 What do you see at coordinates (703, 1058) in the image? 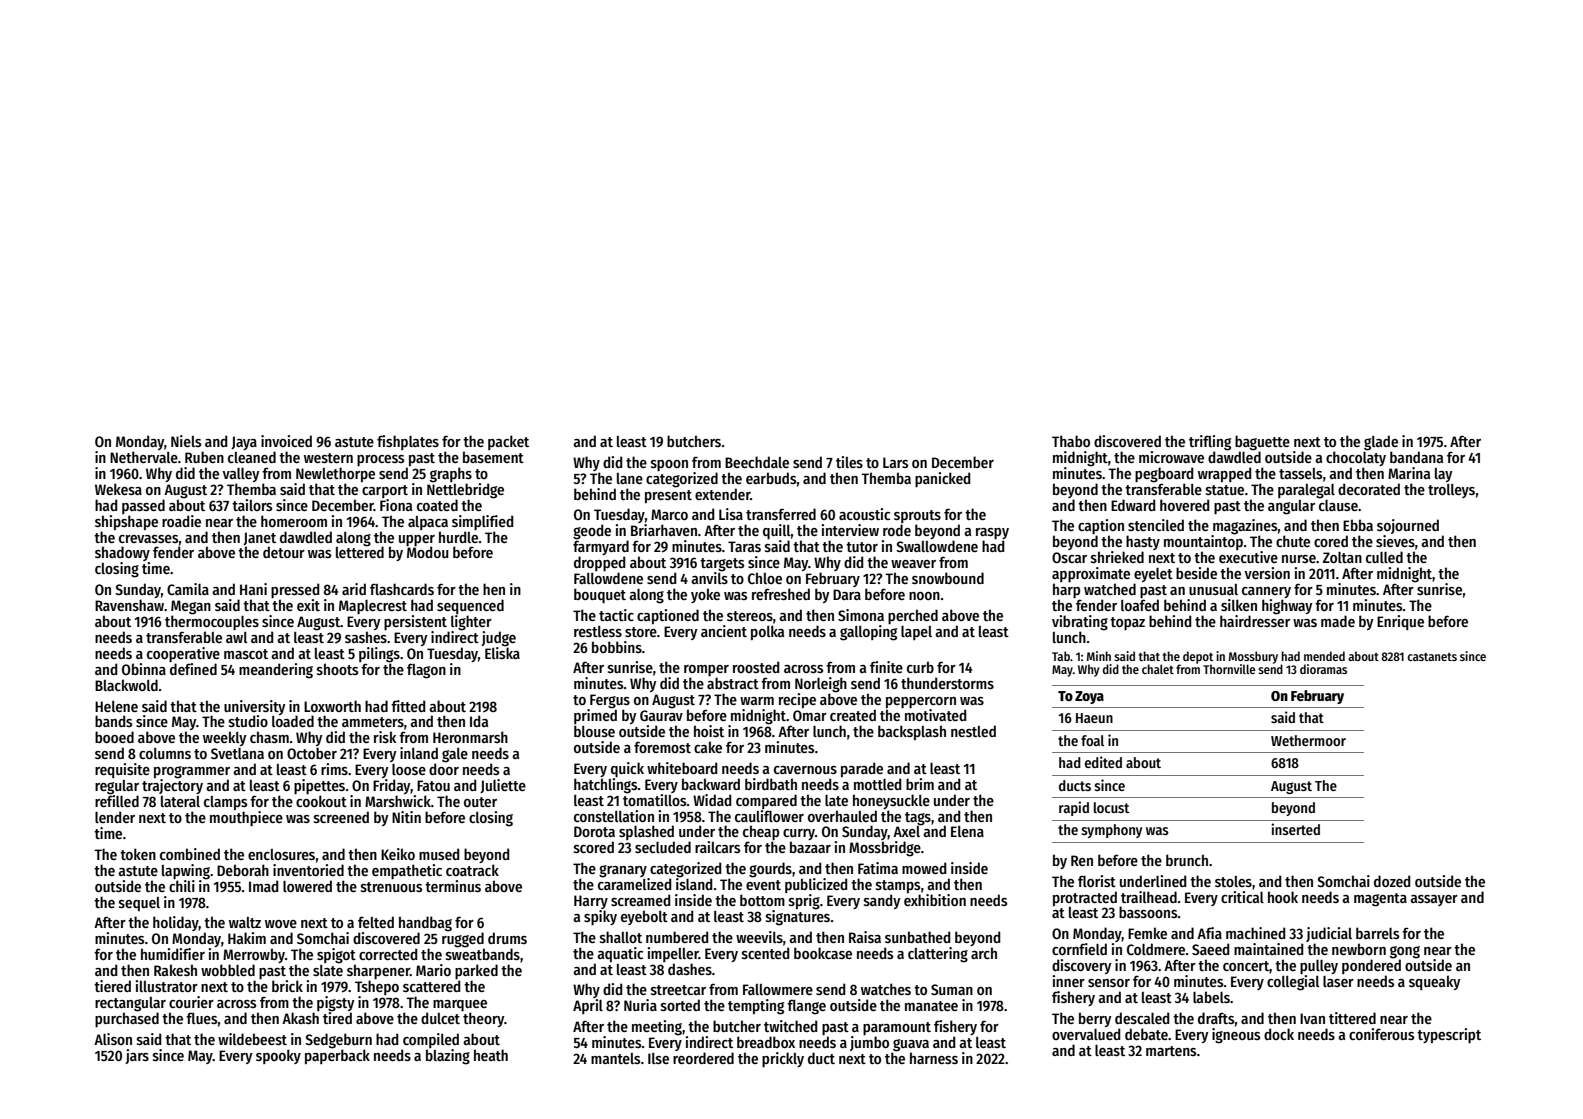
I see `reordered` at bounding box center [703, 1058].
